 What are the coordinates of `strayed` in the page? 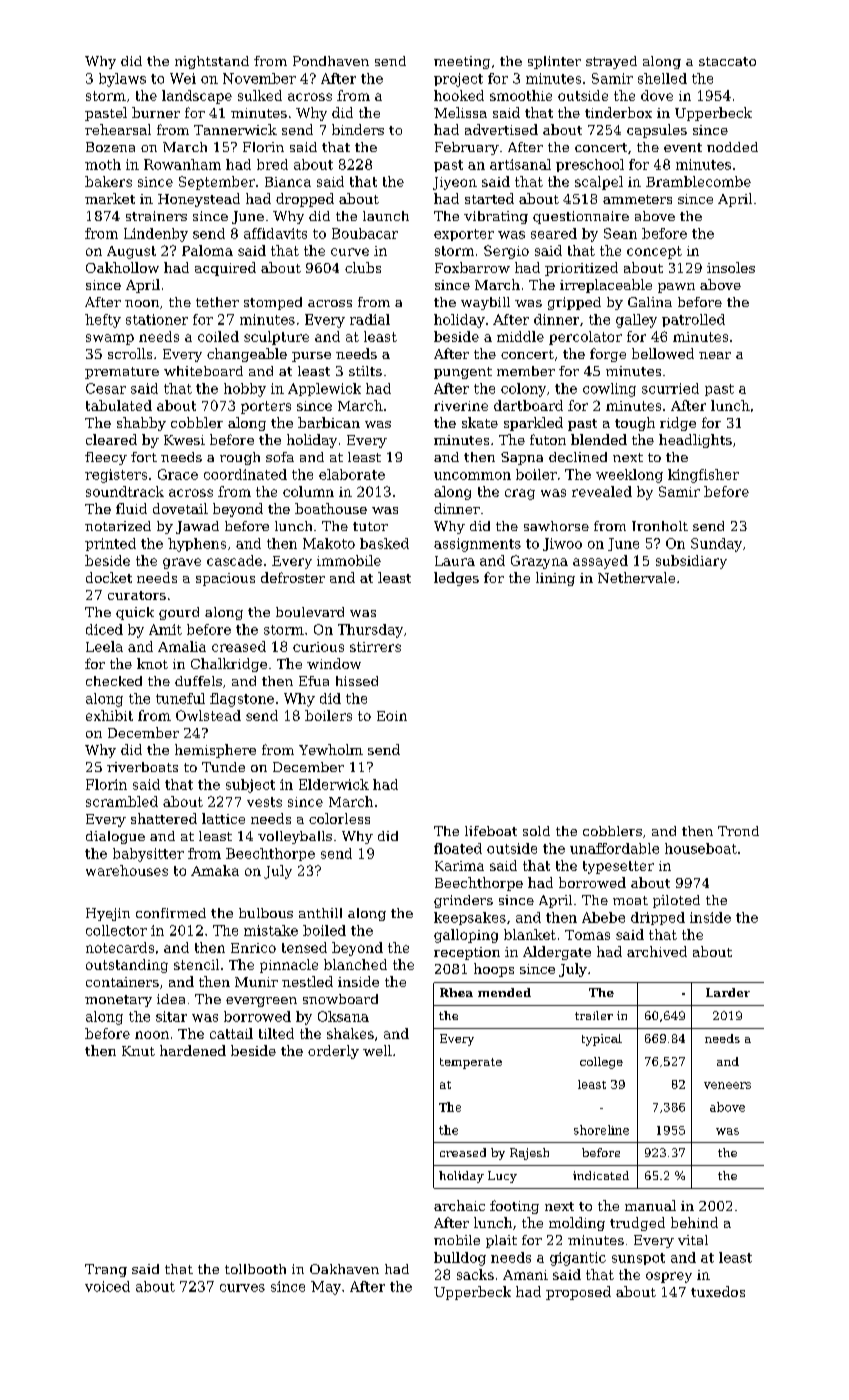 It's located at (611, 62).
